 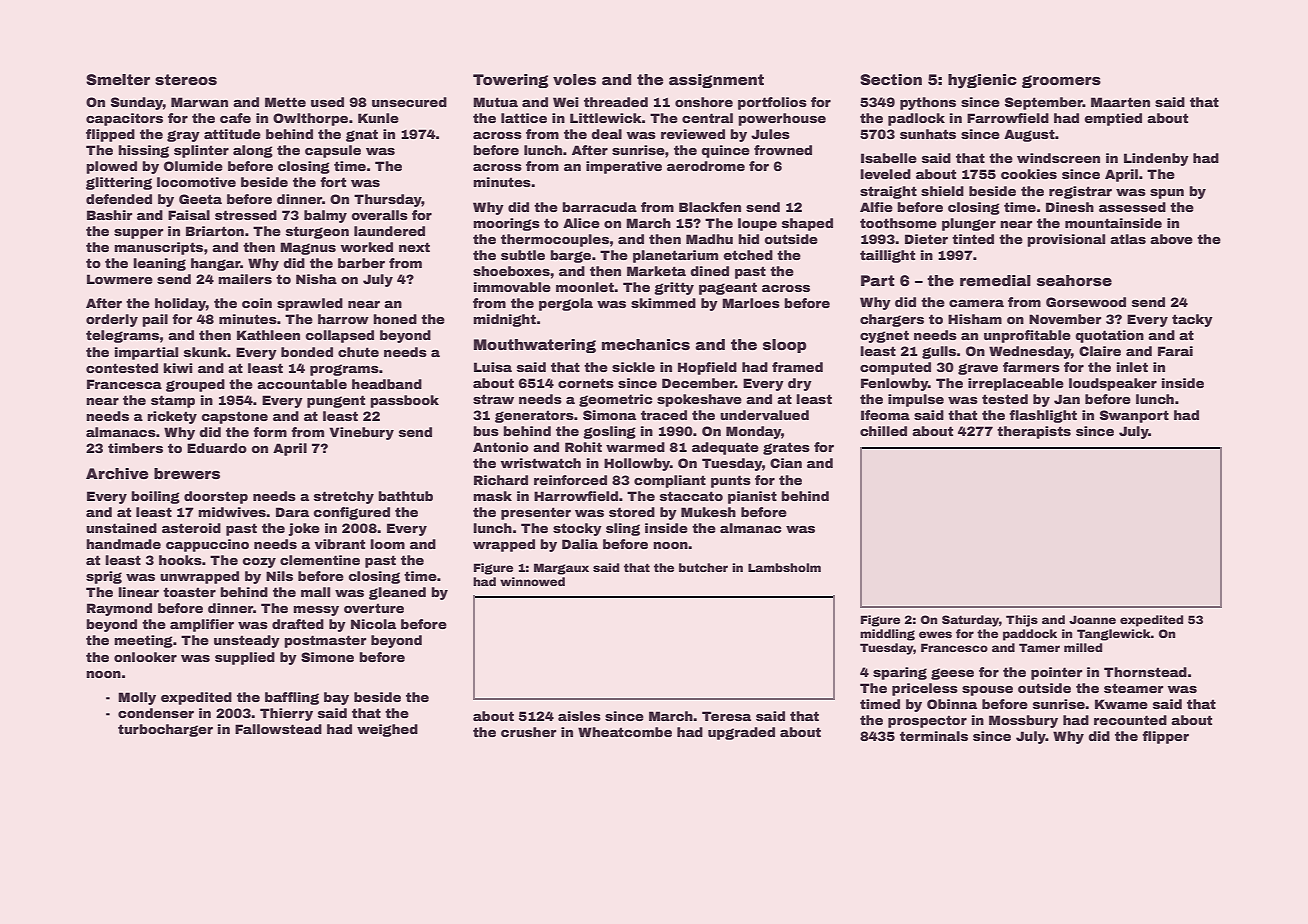 I want to click on barge, so click(x=570, y=256).
